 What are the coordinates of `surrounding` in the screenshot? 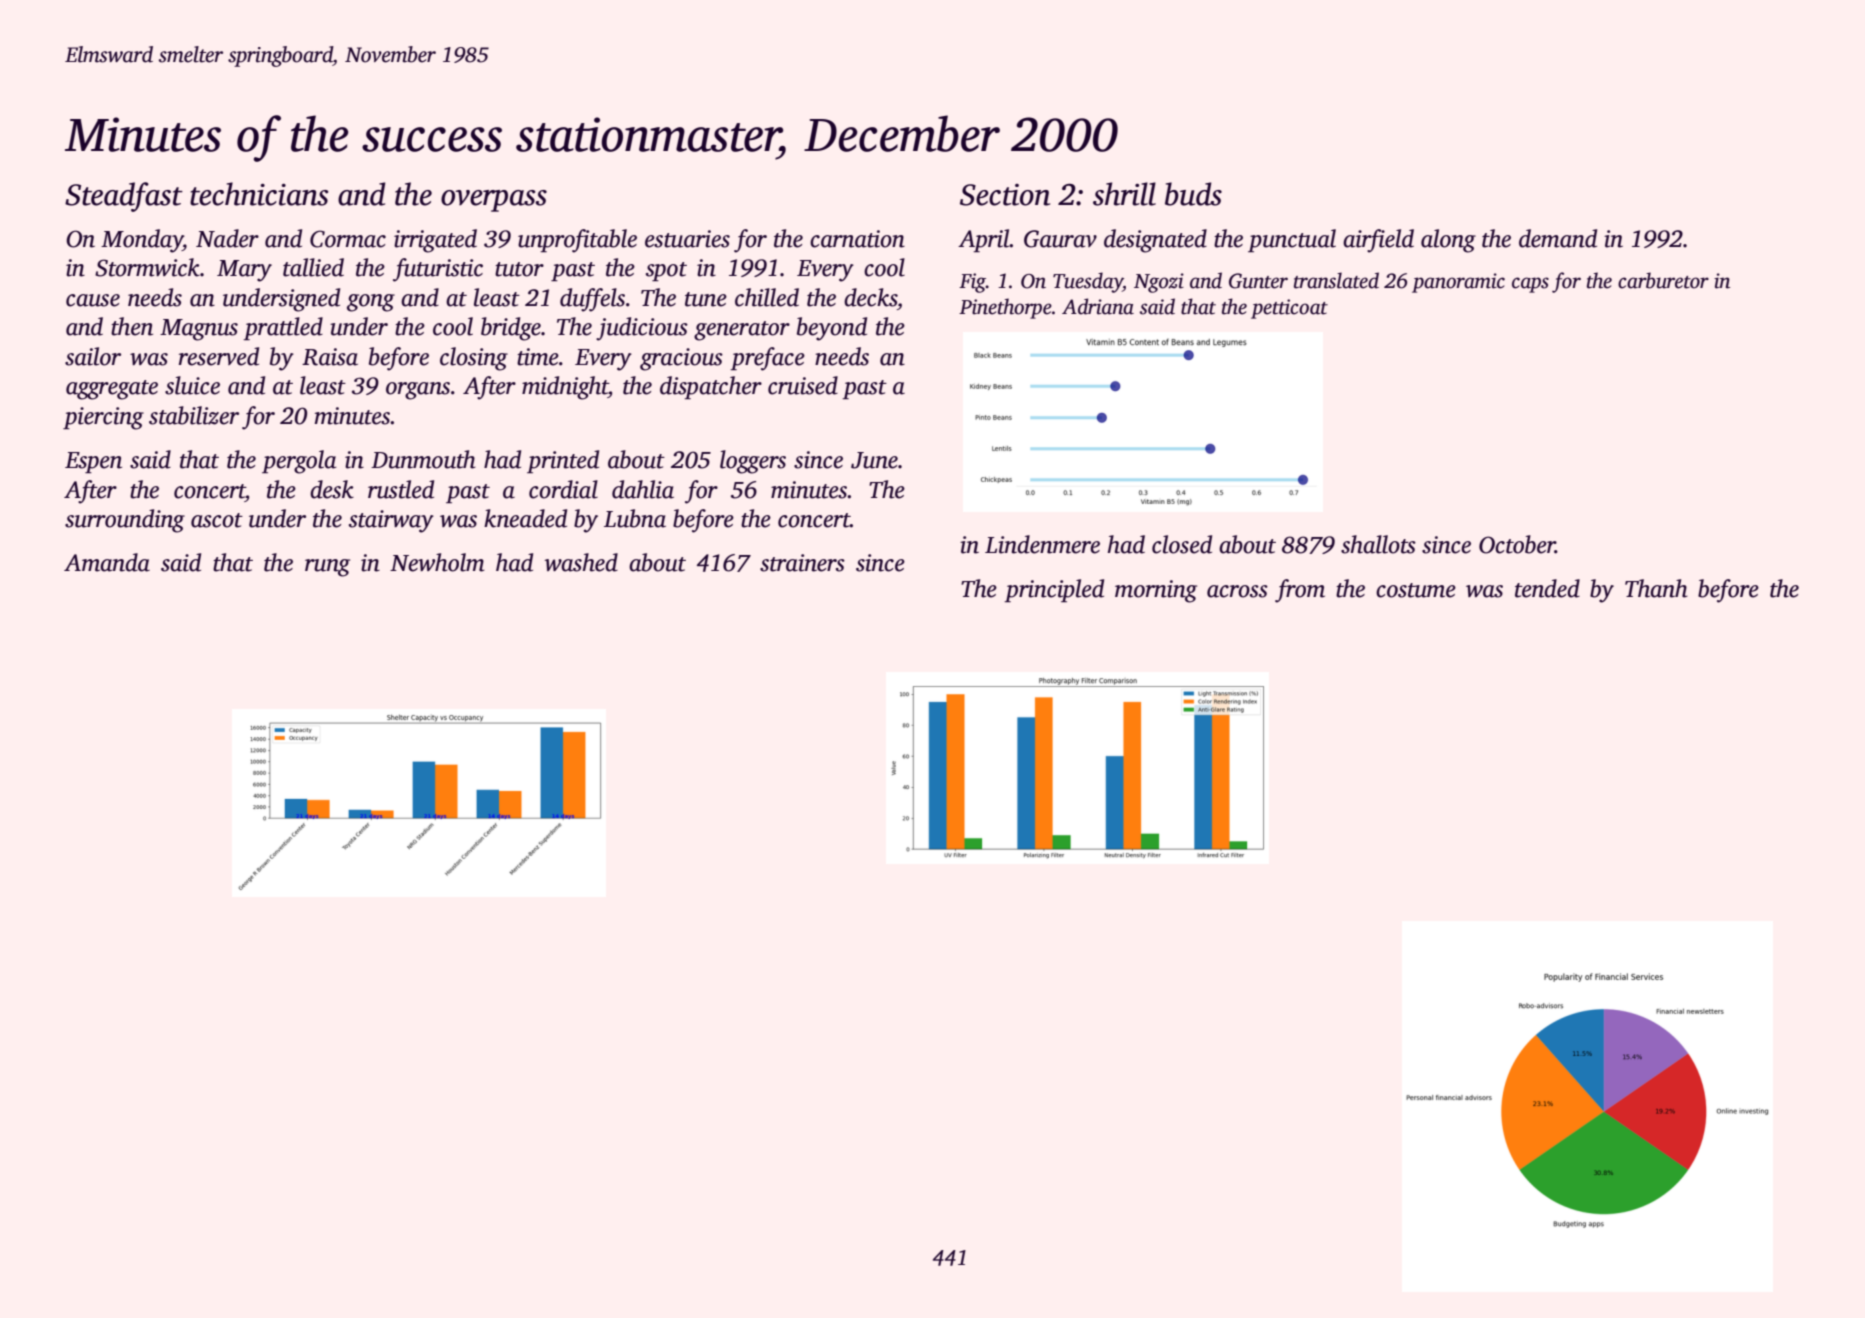 It's located at (125, 521).
